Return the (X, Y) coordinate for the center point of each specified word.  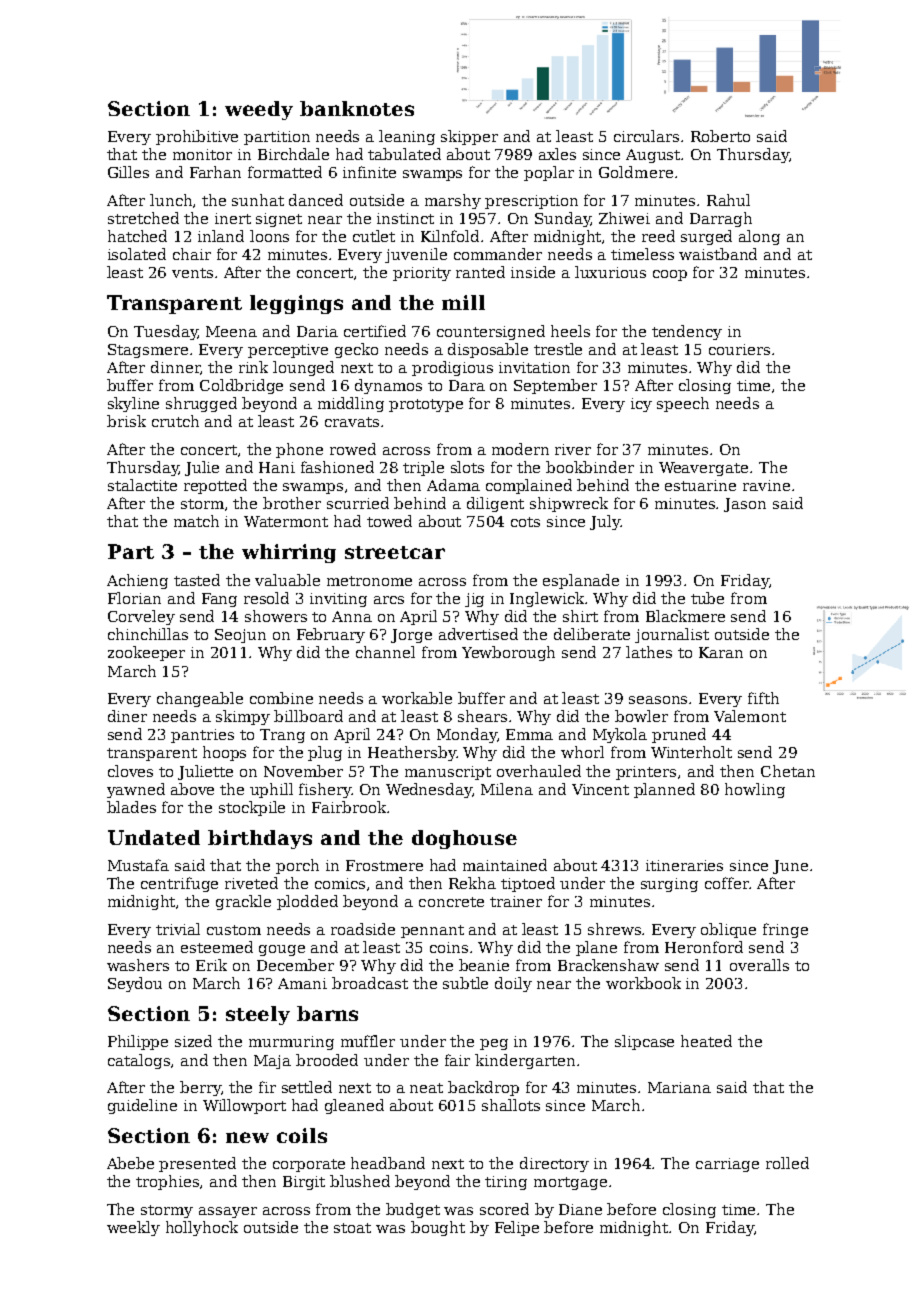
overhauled (539, 771)
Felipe (517, 1228)
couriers (739, 349)
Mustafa (138, 865)
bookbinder (590, 467)
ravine (766, 485)
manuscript (448, 773)
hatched (137, 236)
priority (422, 274)
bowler (641, 716)
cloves (130, 771)
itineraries (684, 865)
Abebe (130, 1163)
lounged (303, 368)
